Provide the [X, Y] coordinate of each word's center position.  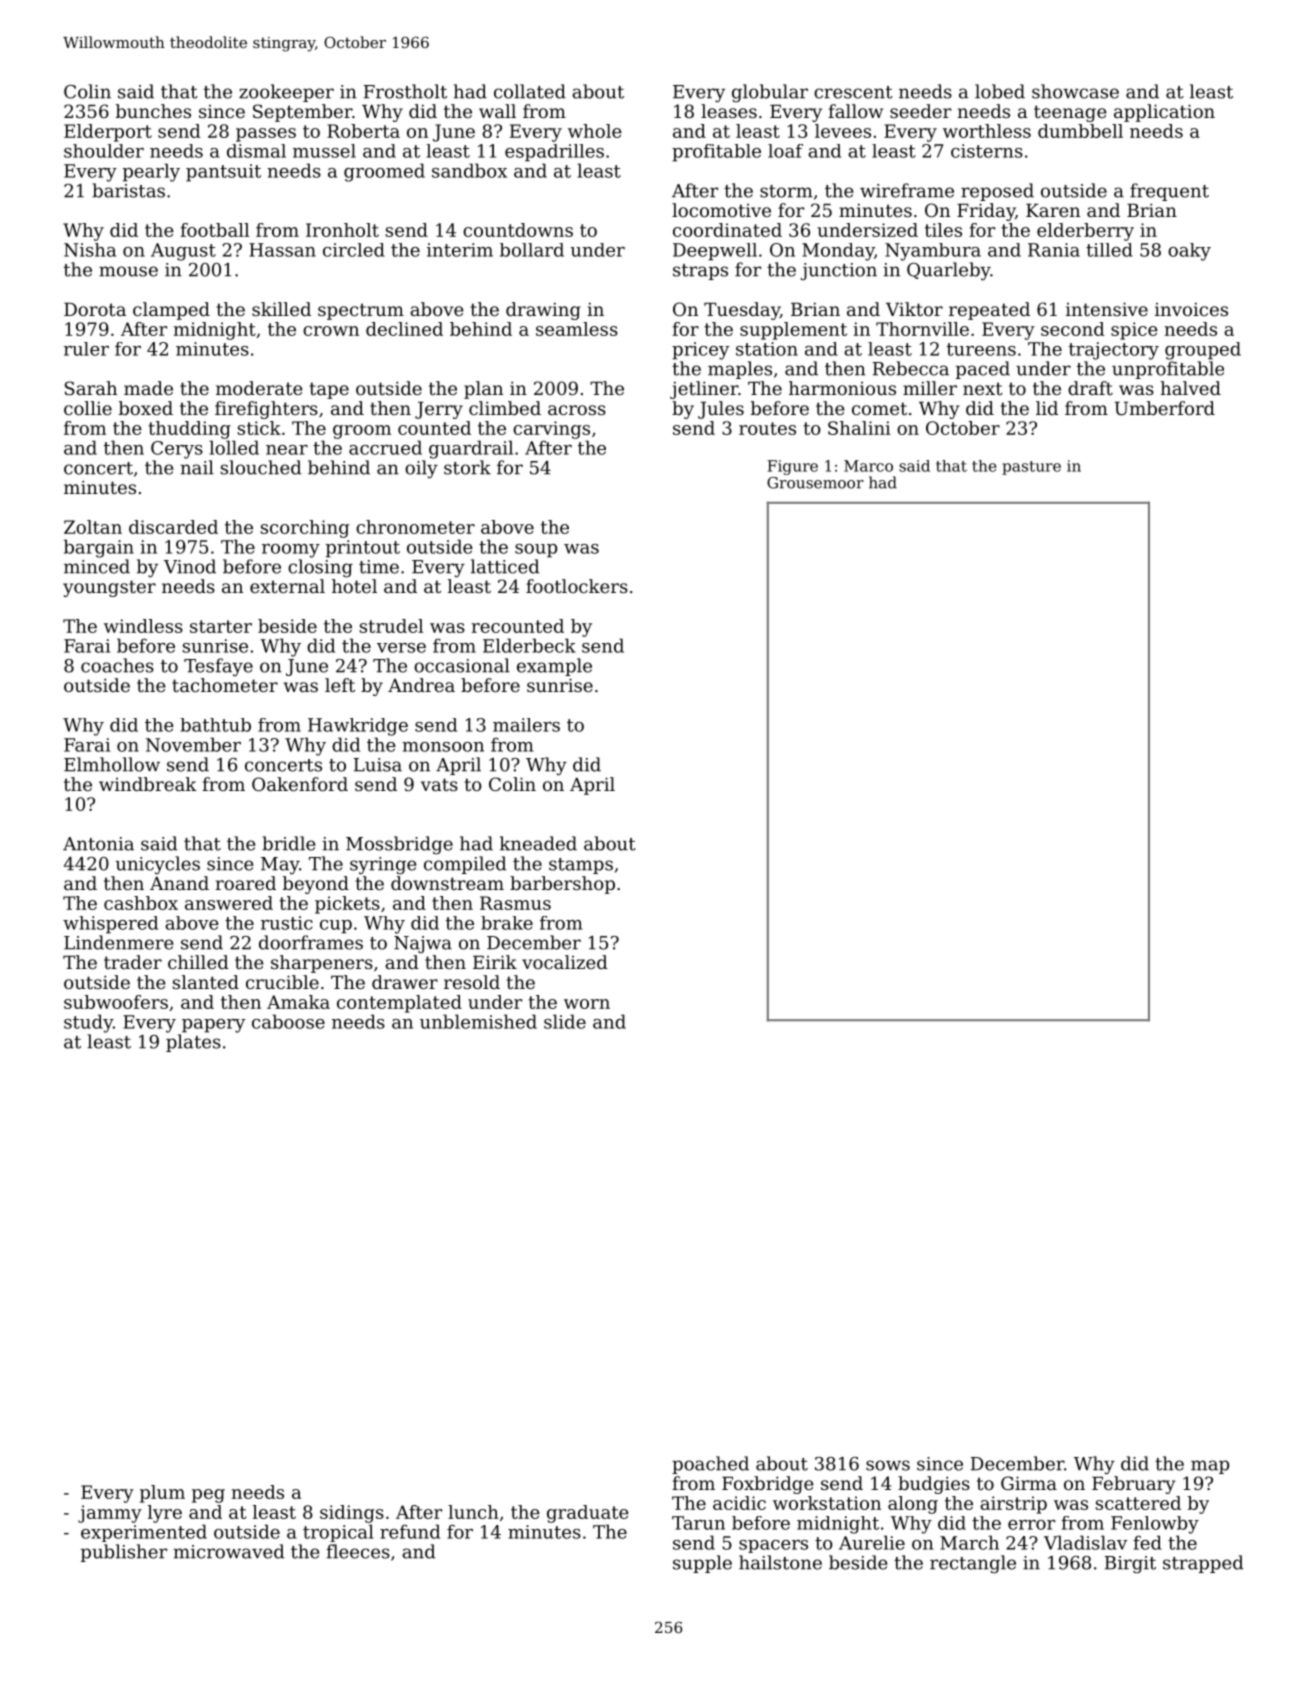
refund [410, 1531]
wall [497, 111]
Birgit [1130, 1564]
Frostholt [405, 91]
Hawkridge [358, 727]
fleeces [358, 1551]
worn [587, 1004]
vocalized [565, 962]
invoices [1191, 309]
